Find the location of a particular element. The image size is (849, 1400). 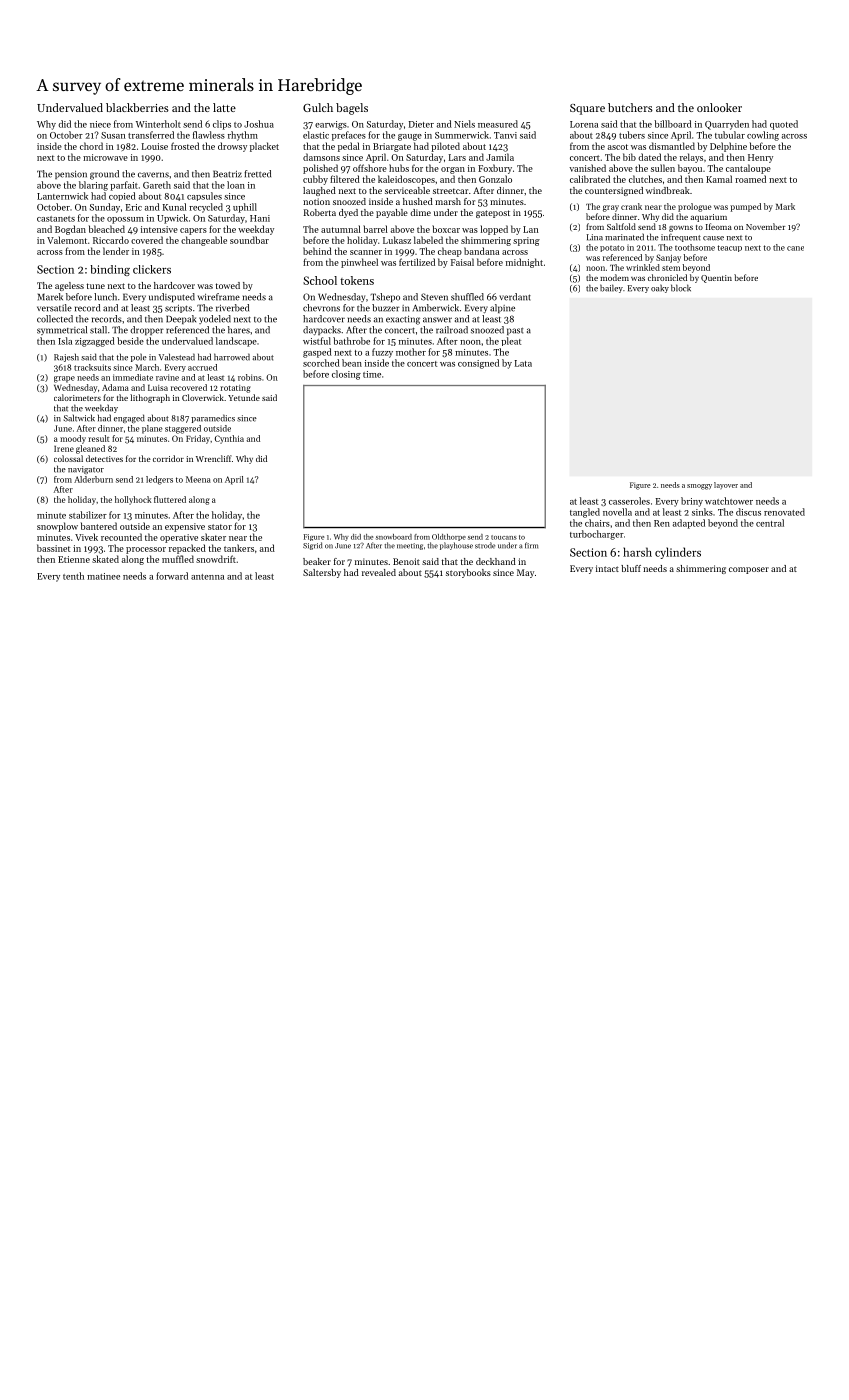

onlooker is located at coordinates (719, 107).
